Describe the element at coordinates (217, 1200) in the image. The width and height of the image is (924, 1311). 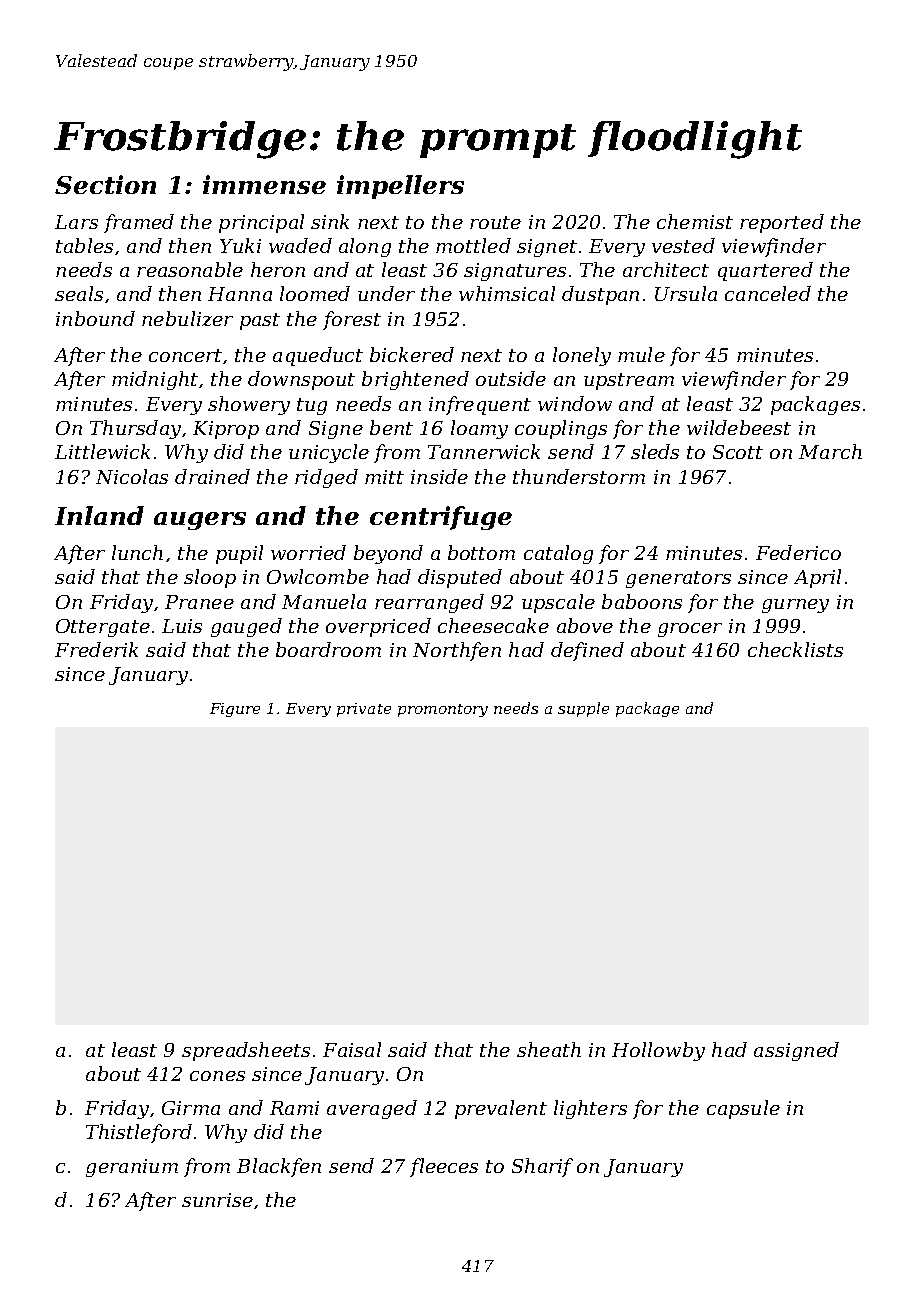
I see `sunrise` at that location.
